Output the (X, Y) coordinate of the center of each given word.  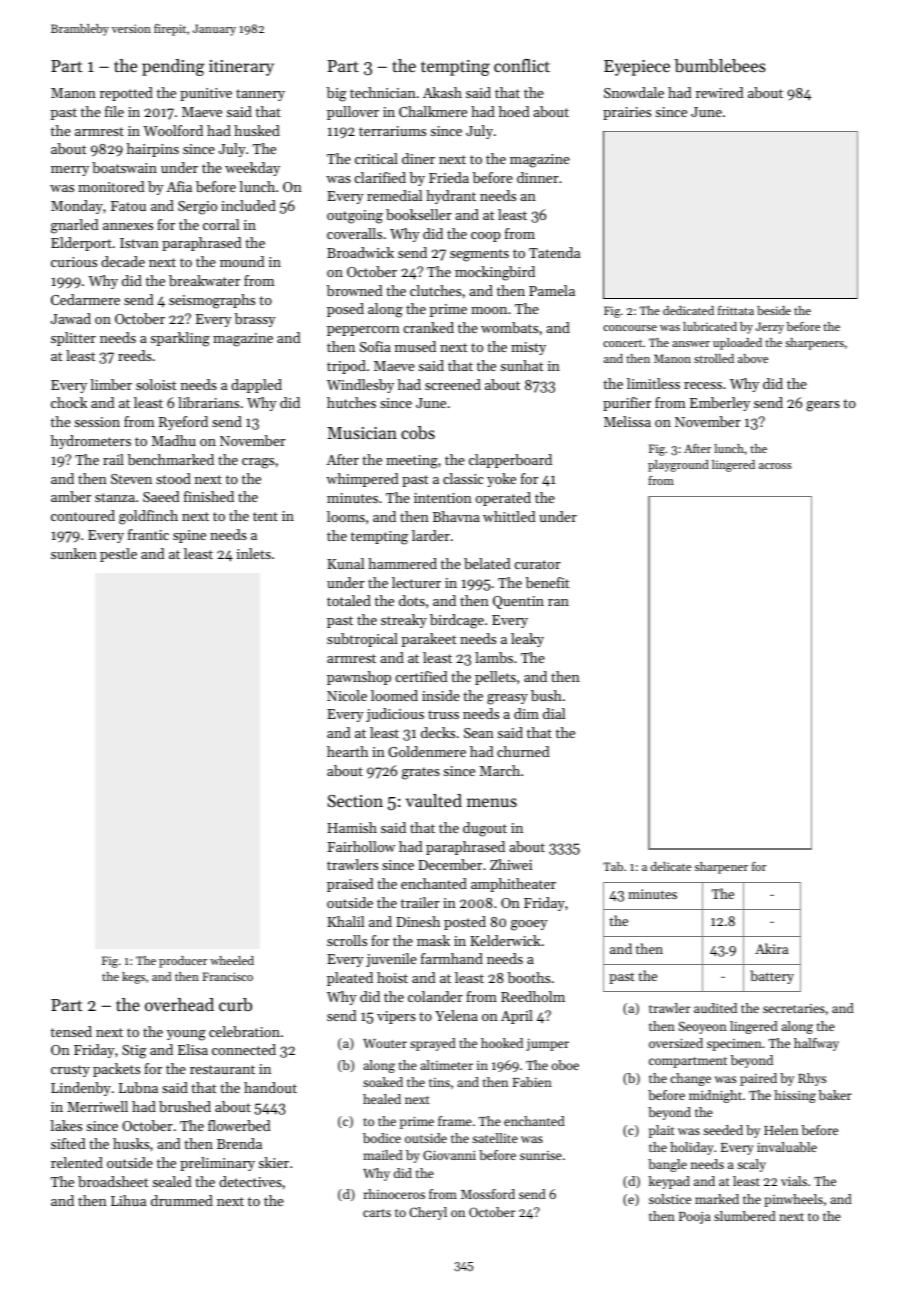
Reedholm (533, 996)
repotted (126, 94)
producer (183, 962)
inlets (254, 553)
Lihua (128, 1200)
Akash (442, 92)
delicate (671, 866)
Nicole (347, 695)
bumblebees (720, 65)
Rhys (812, 1079)
